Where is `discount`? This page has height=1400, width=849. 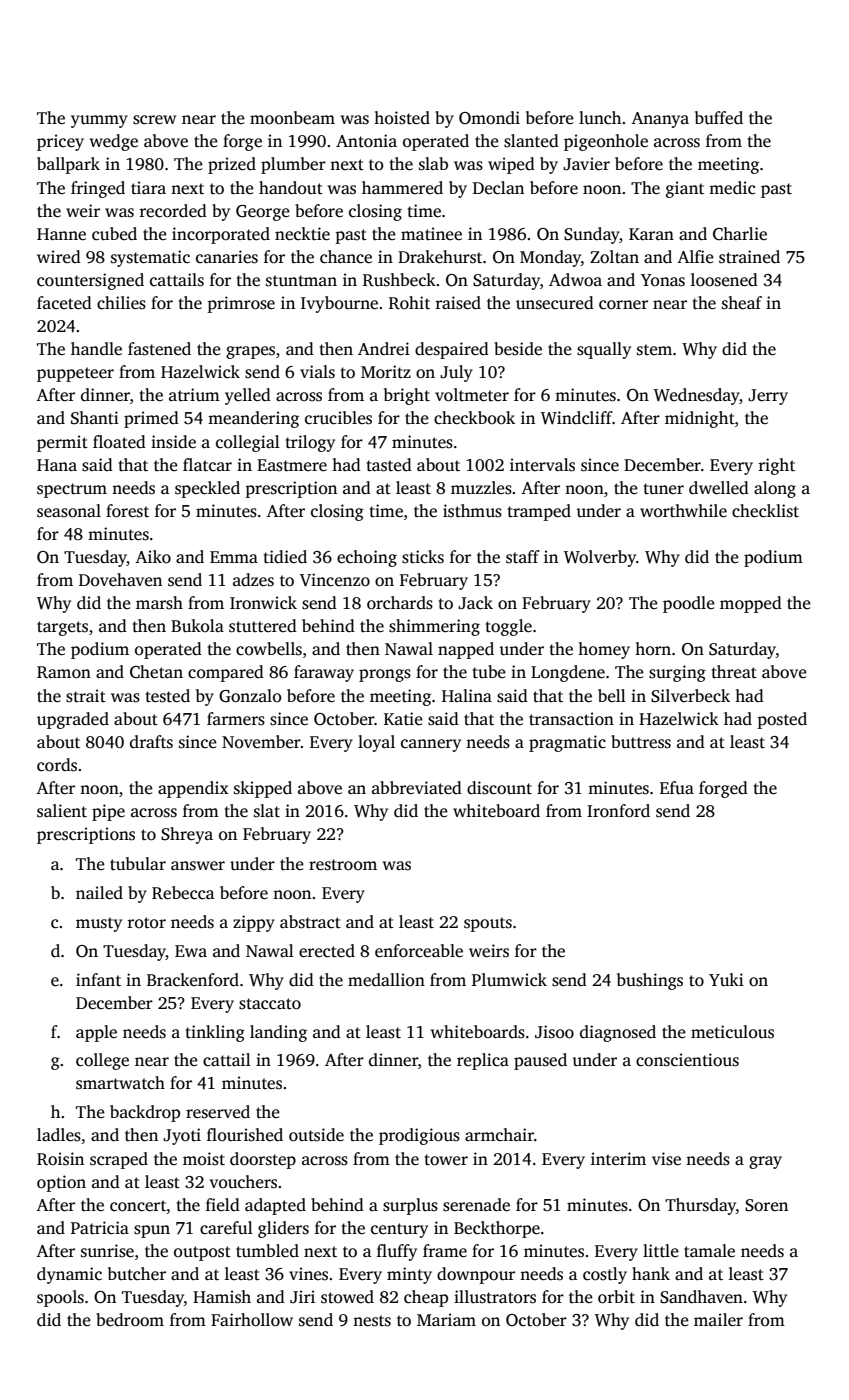 discount is located at coordinates (499, 788).
